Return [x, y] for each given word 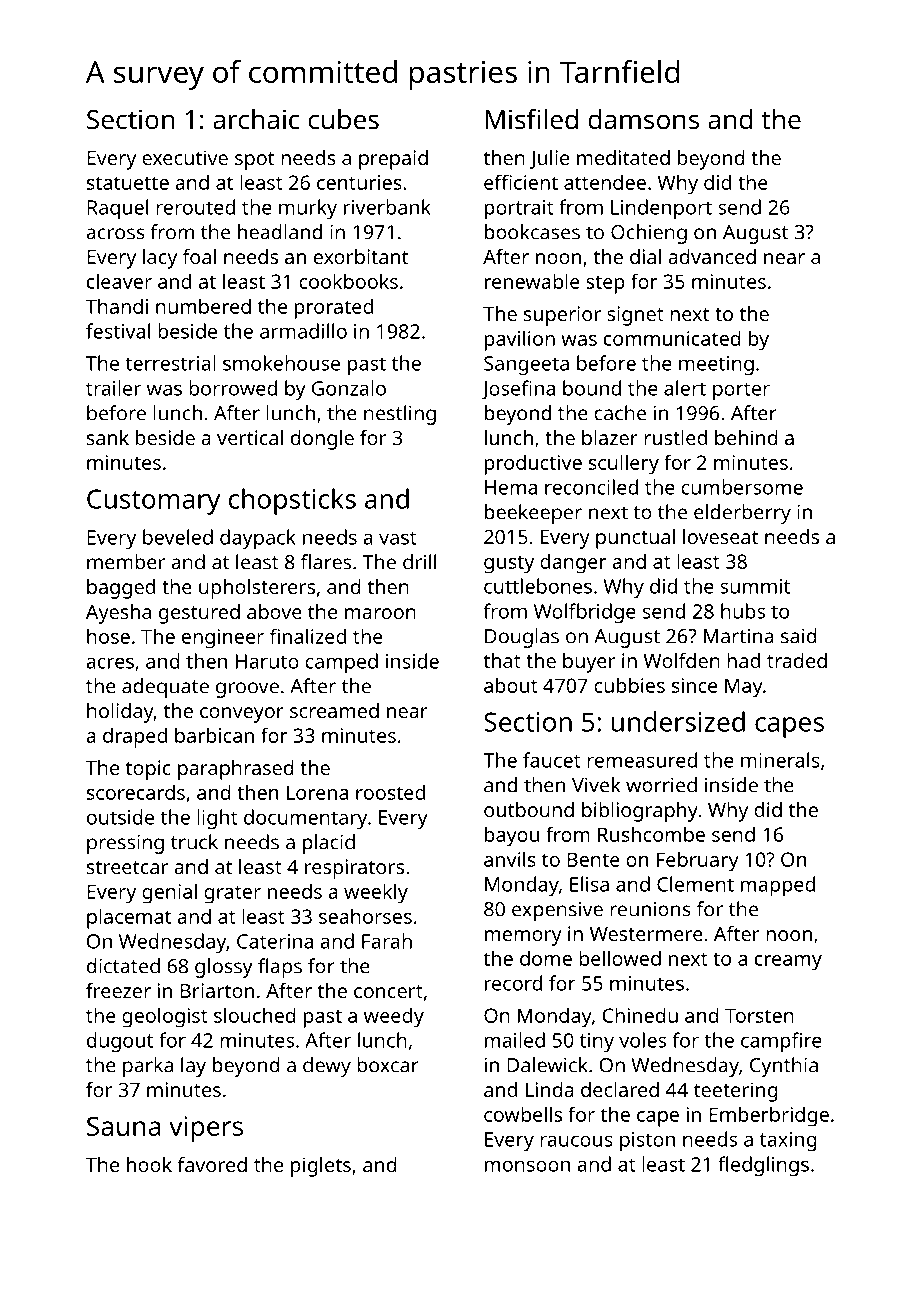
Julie [549, 159]
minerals [780, 760]
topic [148, 770]
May [744, 688]
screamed [334, 710]
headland [280, 232]
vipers [206, 1129]
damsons [643, 119]
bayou [512, 836]
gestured [199, 614]
